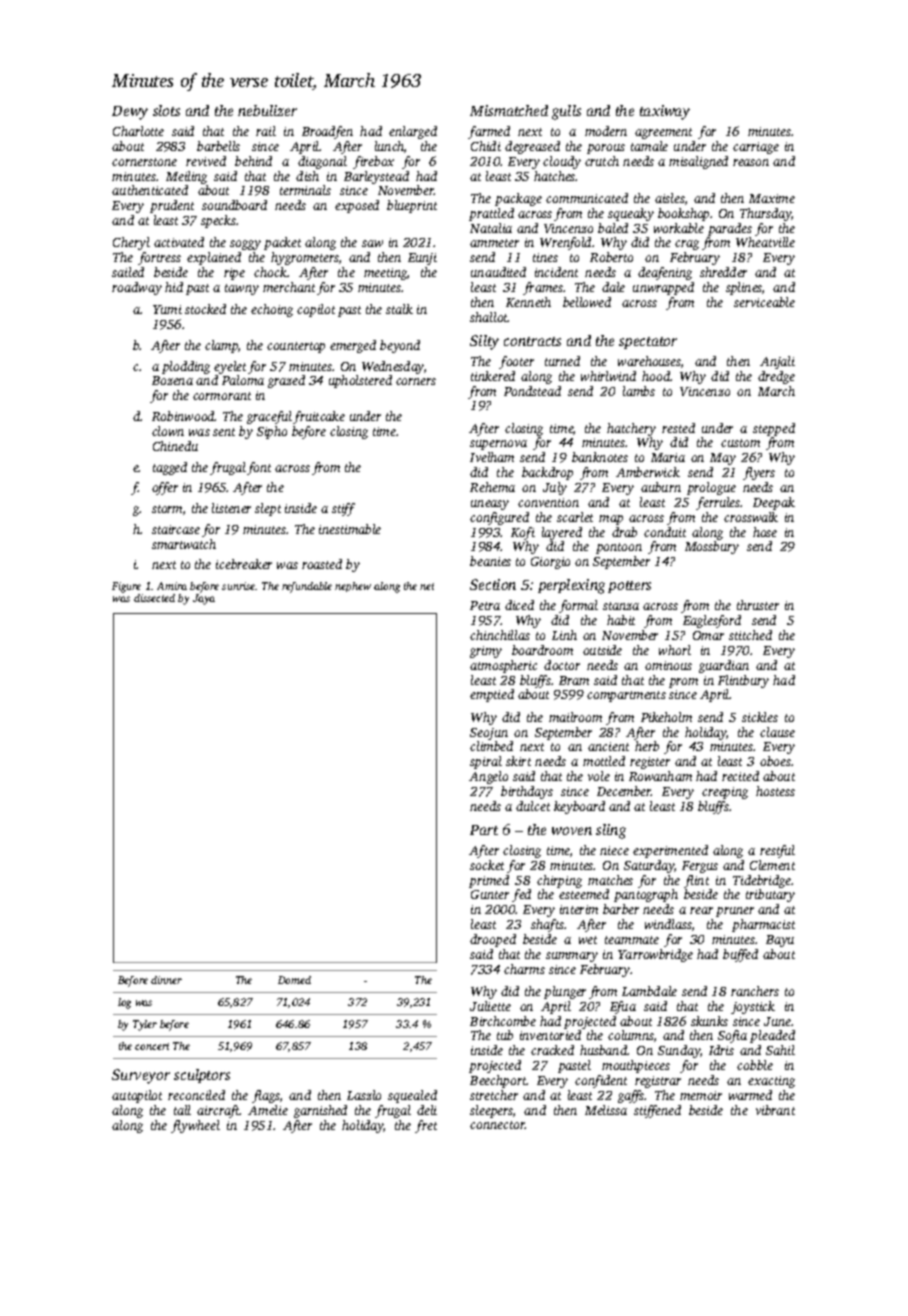  I want to click on prattled, so click(491, 214).
